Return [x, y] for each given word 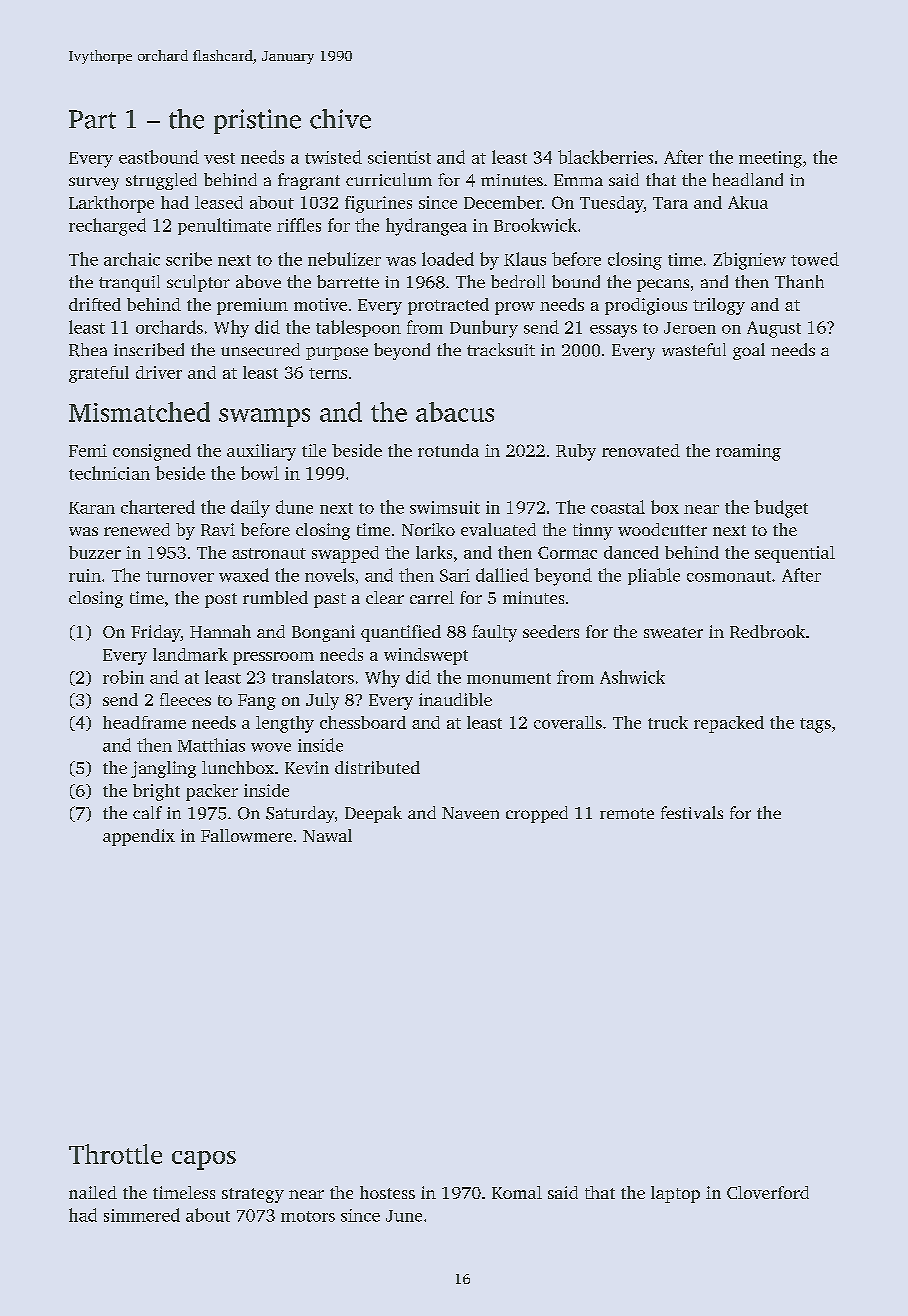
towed [815, 259]
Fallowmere [246, 835]
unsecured [260, 349]
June [404, 1216]
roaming [748, 452]
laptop [675, 1194]
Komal [517, 1192]
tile [314, 450]
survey [94, 183]
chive [340, 119]
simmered [142, 1215]
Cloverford [768, 1192]
